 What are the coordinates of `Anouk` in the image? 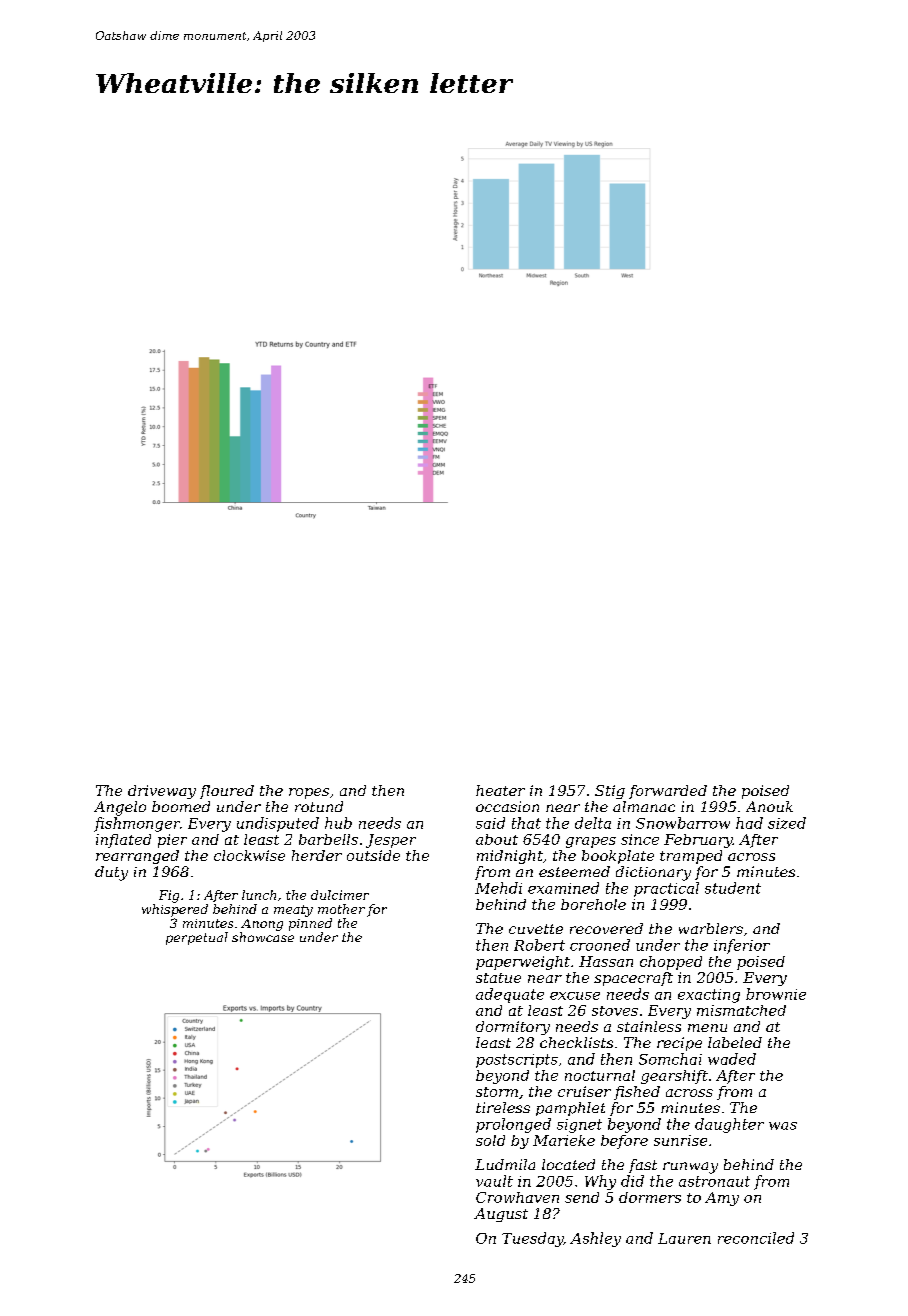 It's located at (769, 806).
